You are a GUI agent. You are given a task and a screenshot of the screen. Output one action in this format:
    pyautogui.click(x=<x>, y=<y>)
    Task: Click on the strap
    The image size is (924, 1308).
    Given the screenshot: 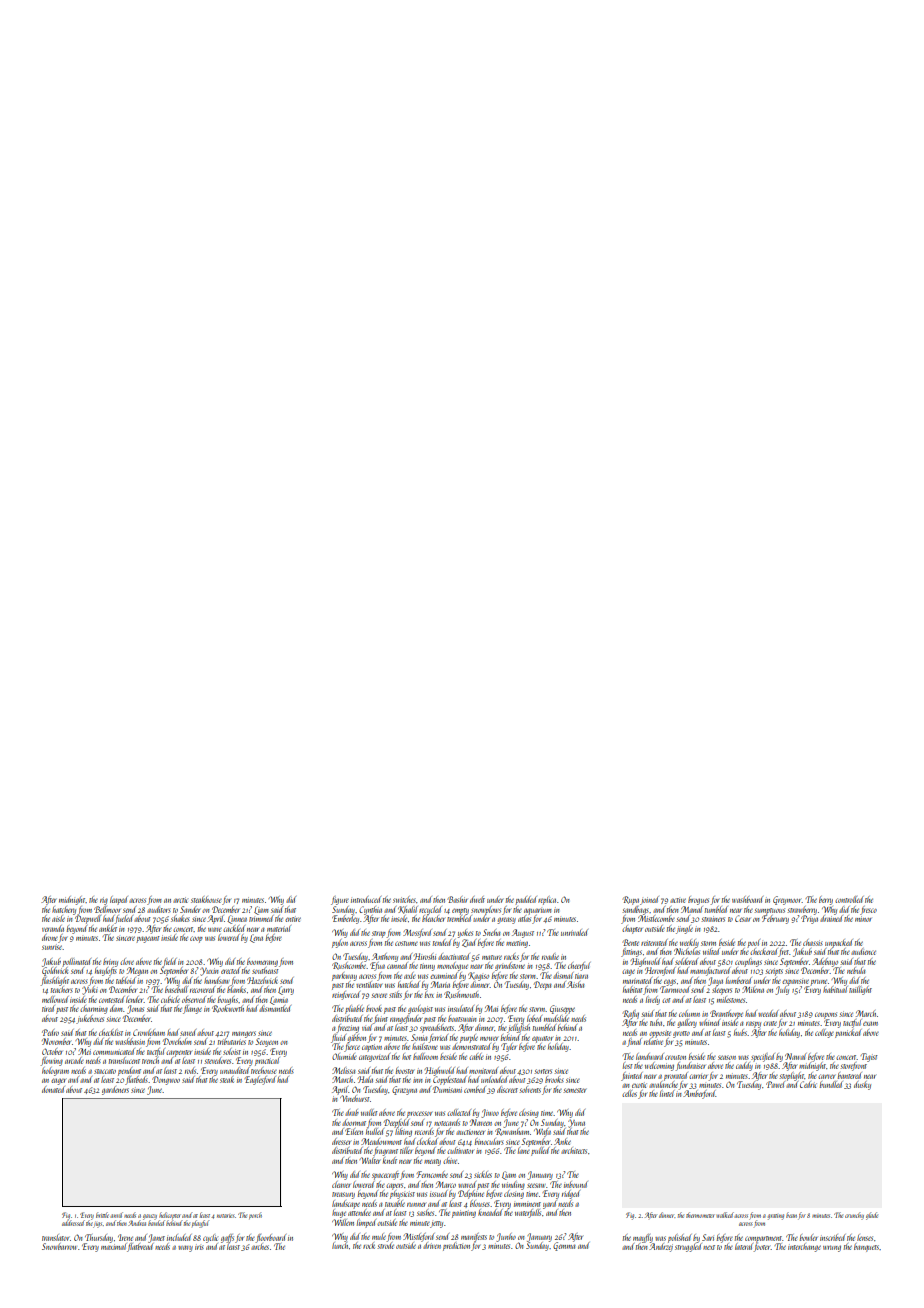 What is the action you would take?
    pyautogui.click(x=379, y=934)
